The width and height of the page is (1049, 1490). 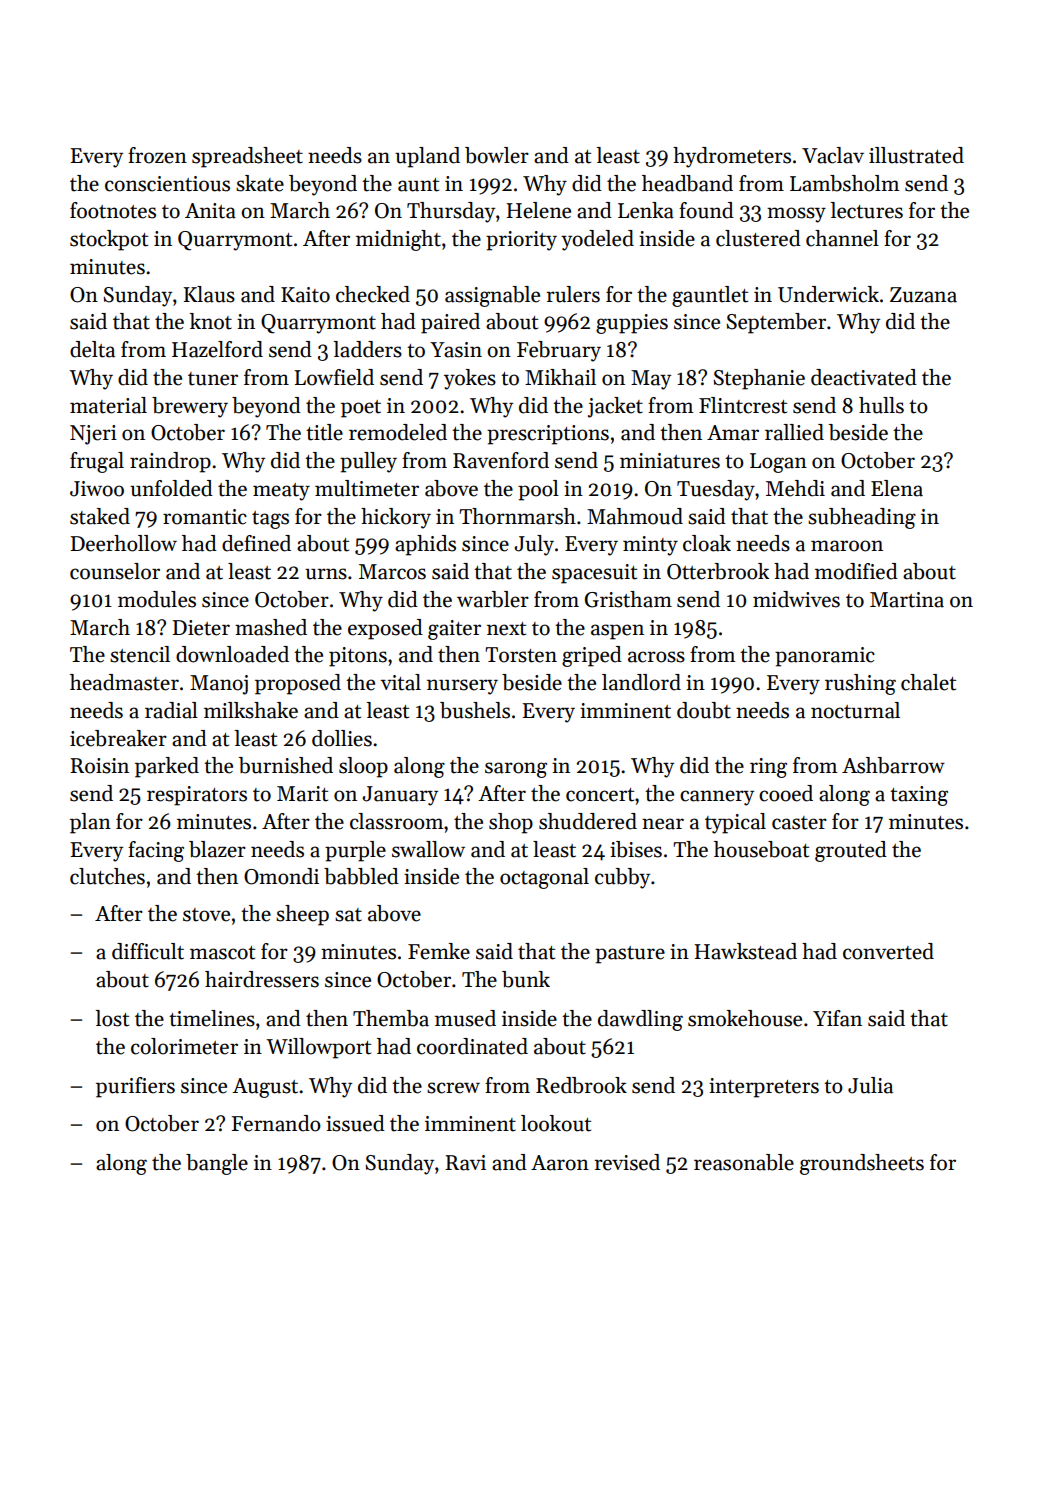 I want to click on skate, so click(x=260, y=183).
